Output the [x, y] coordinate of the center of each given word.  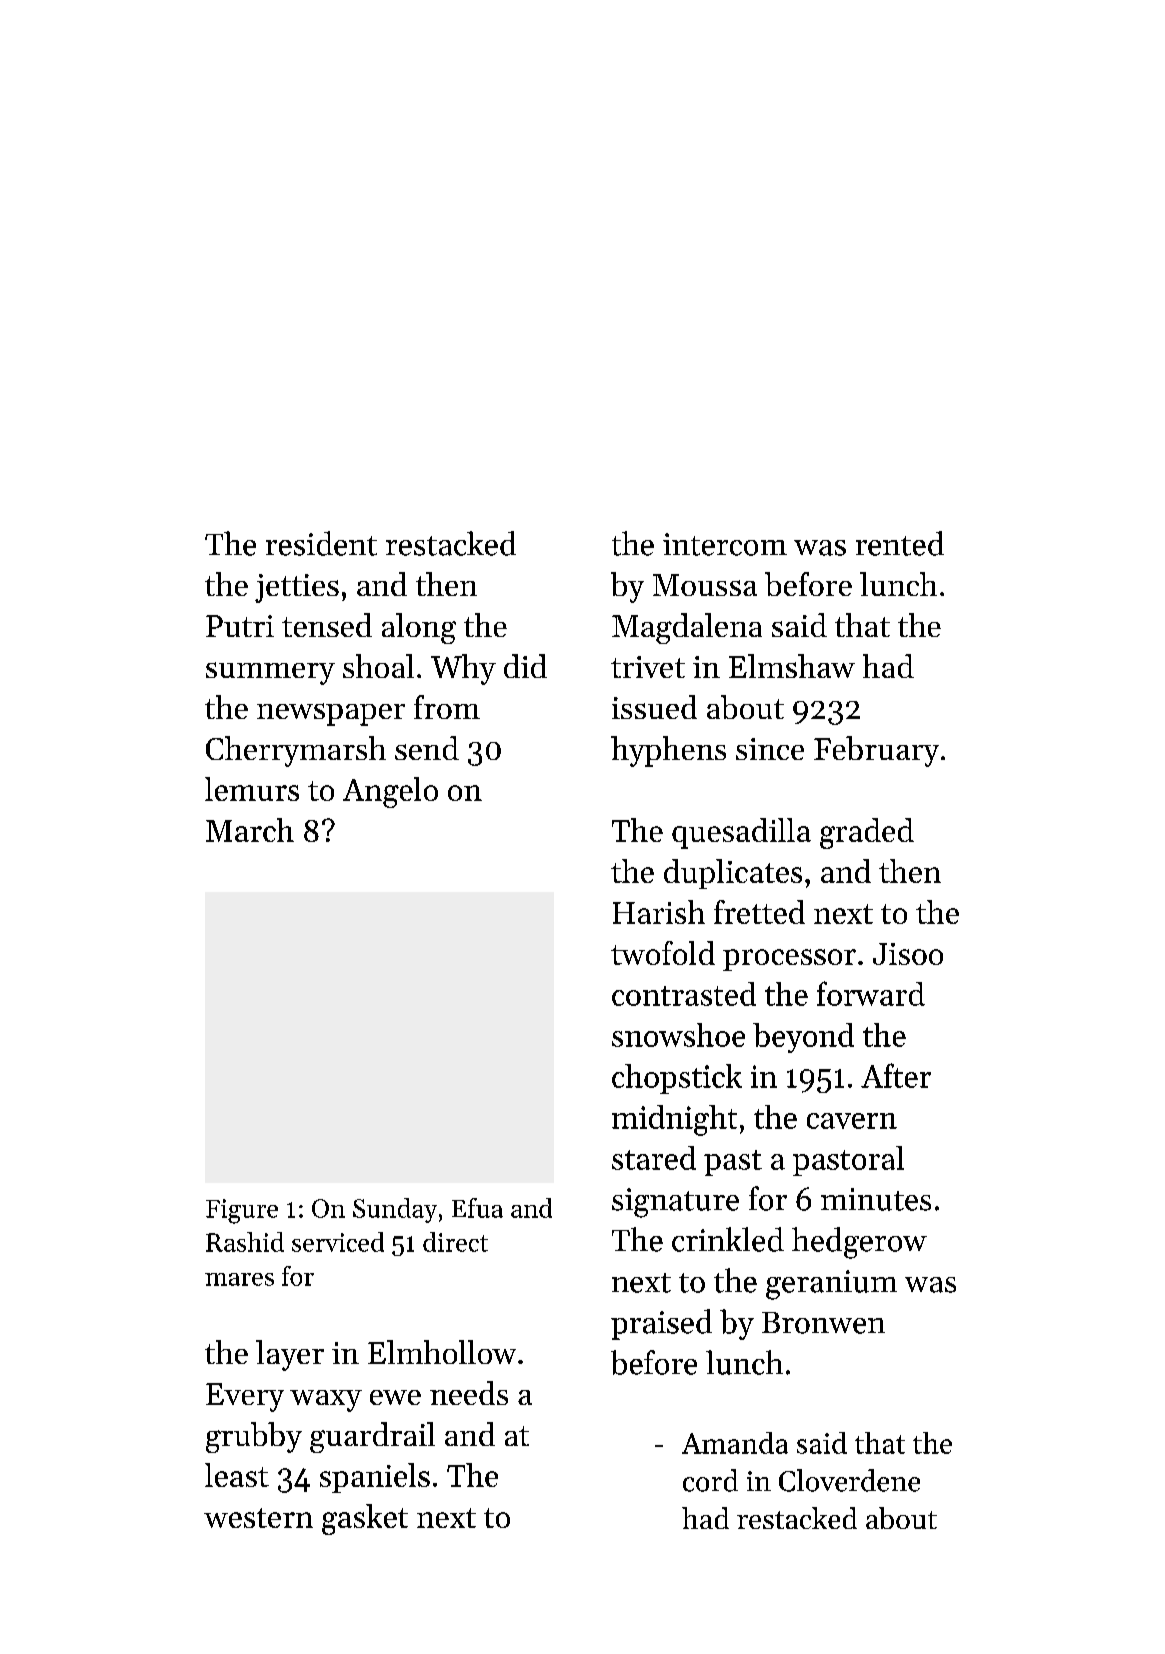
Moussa [705, 585]
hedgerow [859, 1243]
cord [710, 1480]
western [258, 1518]
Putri [240, 626]
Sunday [395, 1210]
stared [654, 1158]
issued [654, 707]
